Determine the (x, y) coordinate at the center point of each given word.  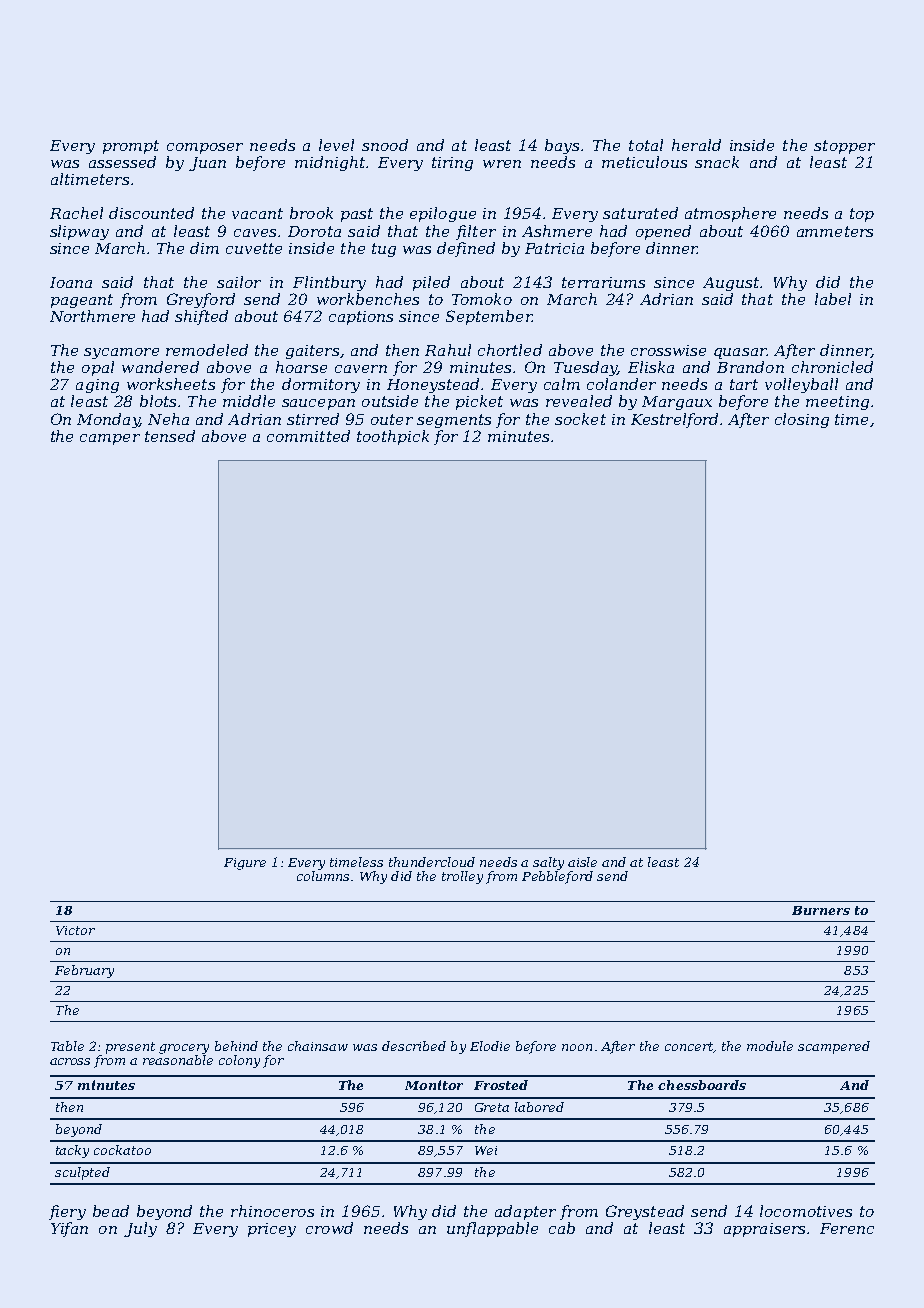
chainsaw (318, 1046)
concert (689, 1046)
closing (802, 420)
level (336, 145)
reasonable (178, 1060)
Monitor (434, 1085)
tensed (170, 436)
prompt (131, 147)
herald (696, 145)
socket (580, 419)
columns (323, 876)
